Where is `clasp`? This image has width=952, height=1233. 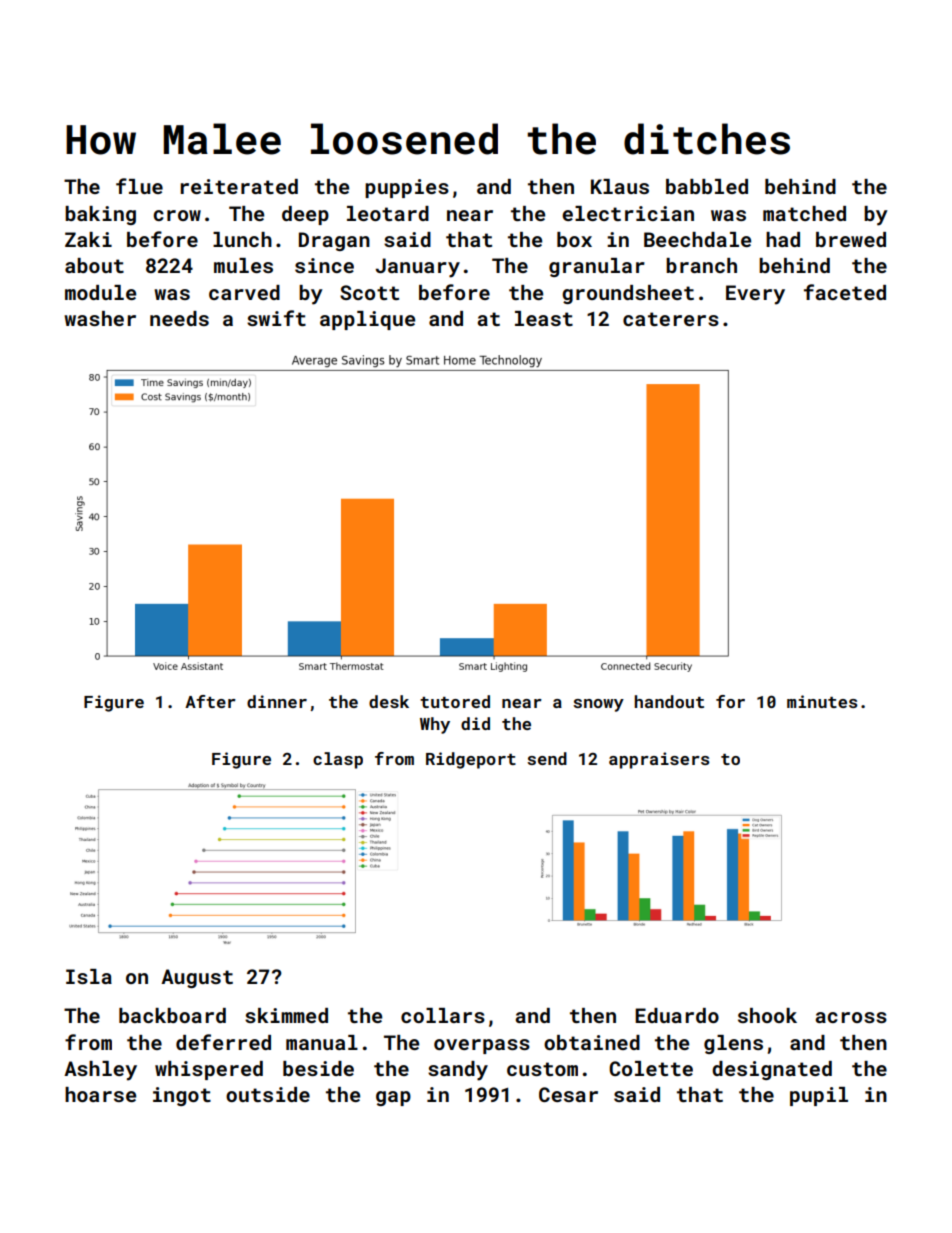
clasp is located at coordinates (338, 760).
